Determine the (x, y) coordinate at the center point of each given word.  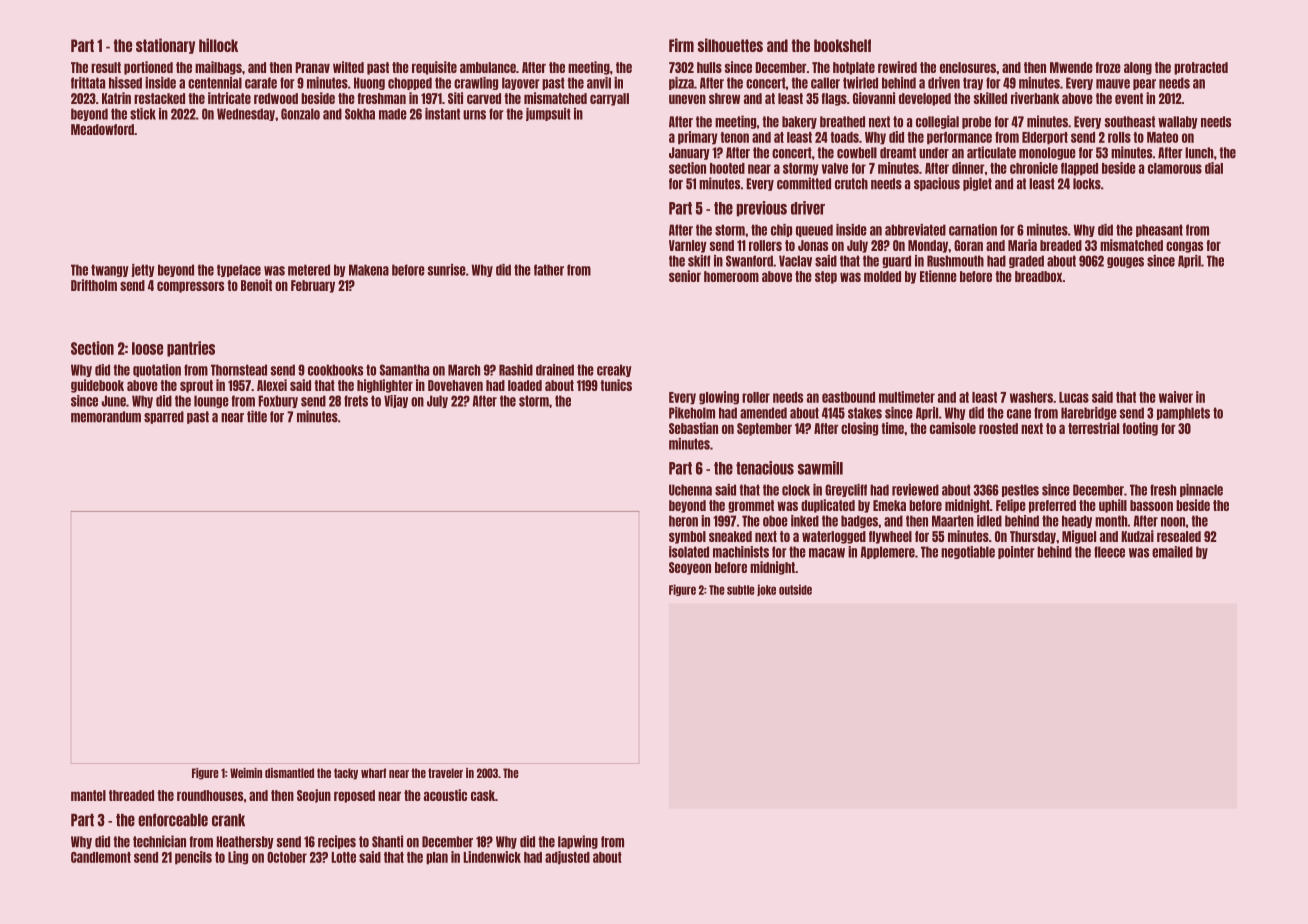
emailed (1172, 552)
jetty (143, 270)
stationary (165, 46)
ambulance (488, 67)
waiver (1176, 397)
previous (762, 209)
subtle (741, 590)
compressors (190, 287)
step (826, 277)
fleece (1109, 552)
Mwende (1071, 67)
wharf (373, 773)
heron (683, 521)
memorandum (106, 417)
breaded (1061, 245)
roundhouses (210, 795)
